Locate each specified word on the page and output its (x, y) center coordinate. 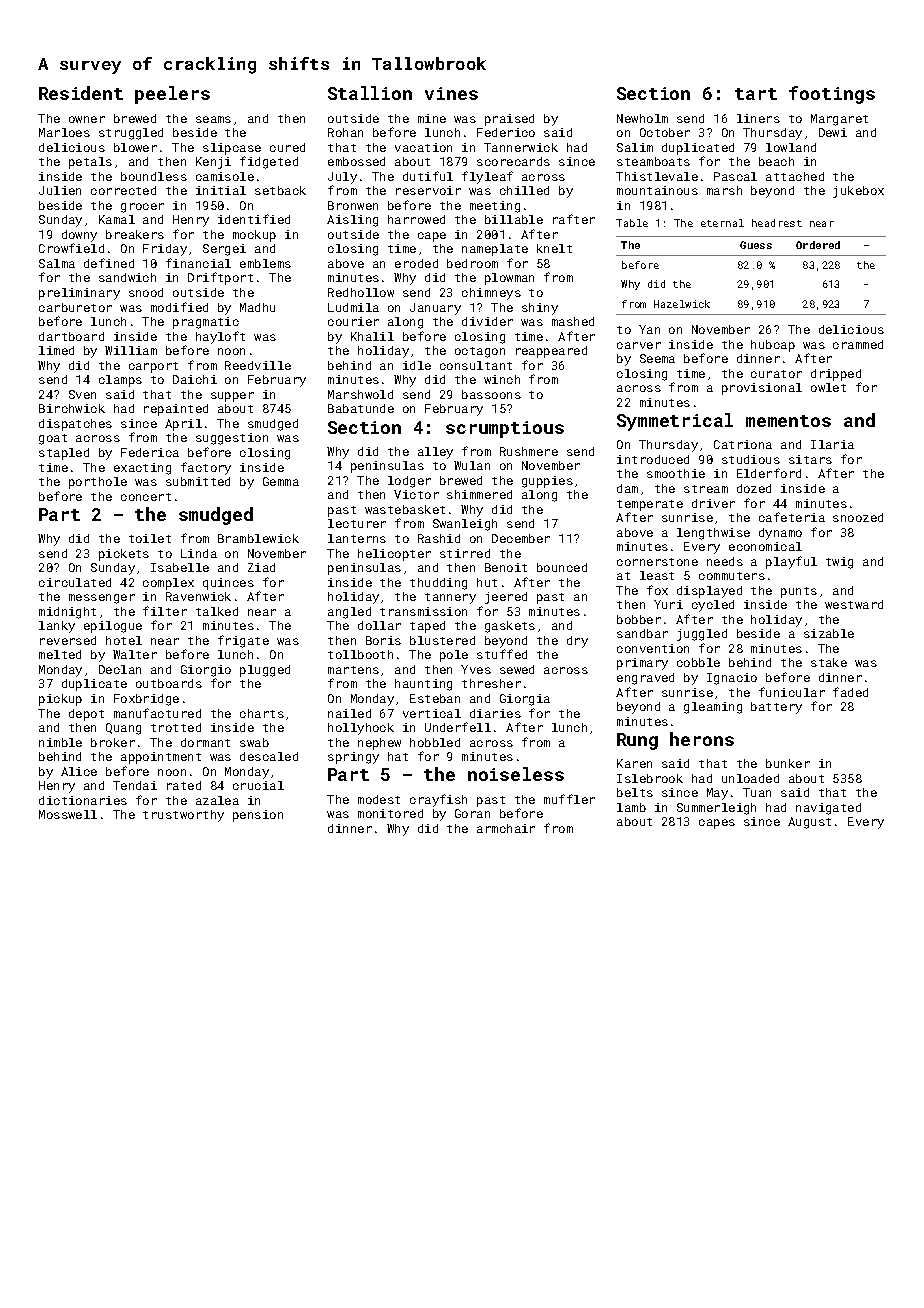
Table (632, 223)
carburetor (75, 307)
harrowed (416, 219)
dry (577, 642)
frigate (243, 641)
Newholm (642, 118)
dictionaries (83, 800)
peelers (172, 95)
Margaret (839, 120)
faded (850, 692)
